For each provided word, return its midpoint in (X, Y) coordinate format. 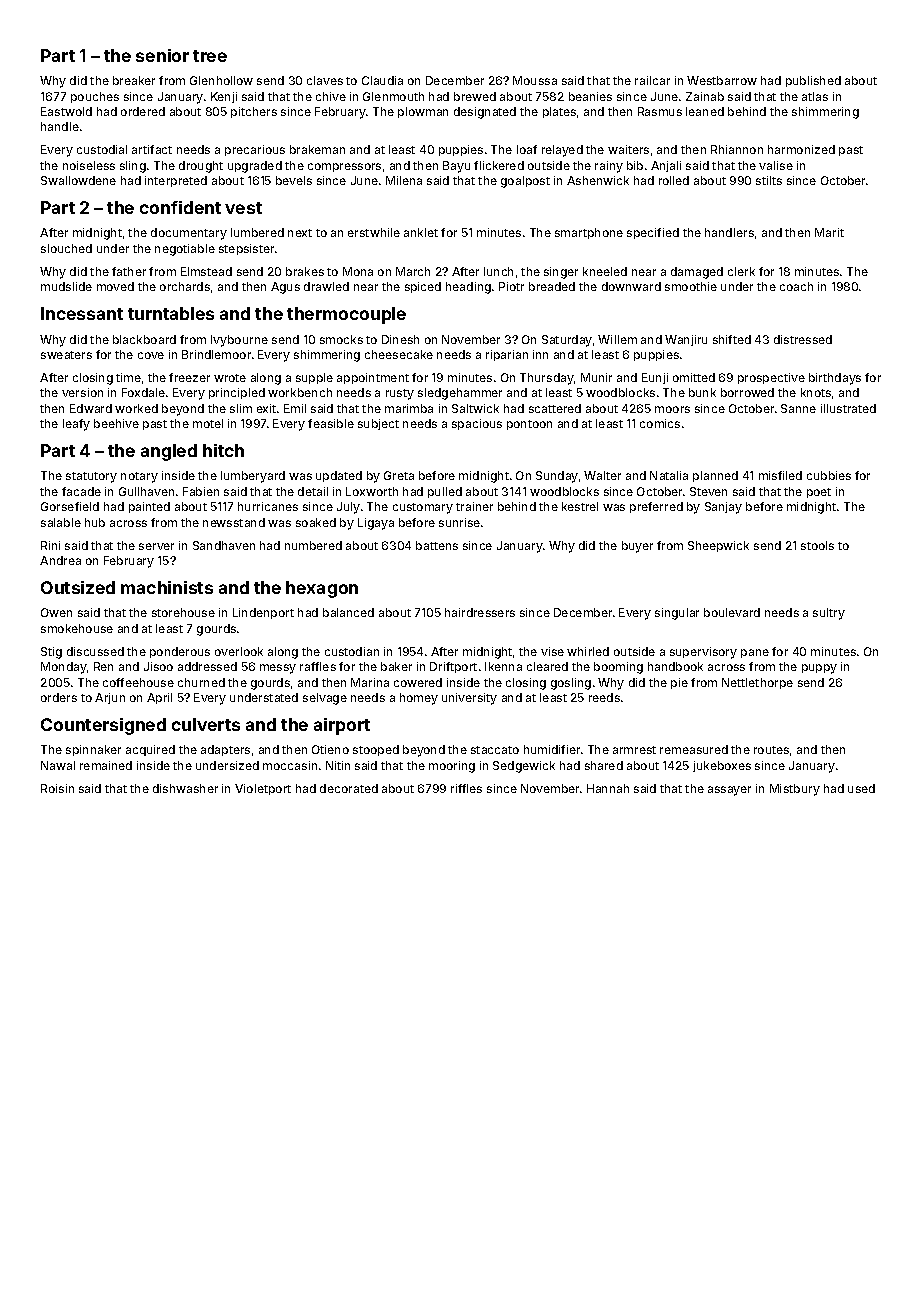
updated (339, 476)
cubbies (829, 475)
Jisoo (158, 666)
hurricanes (268, 506)
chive (331, 96)
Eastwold (66, 111)
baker (396, 666)
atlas (815, 96)
